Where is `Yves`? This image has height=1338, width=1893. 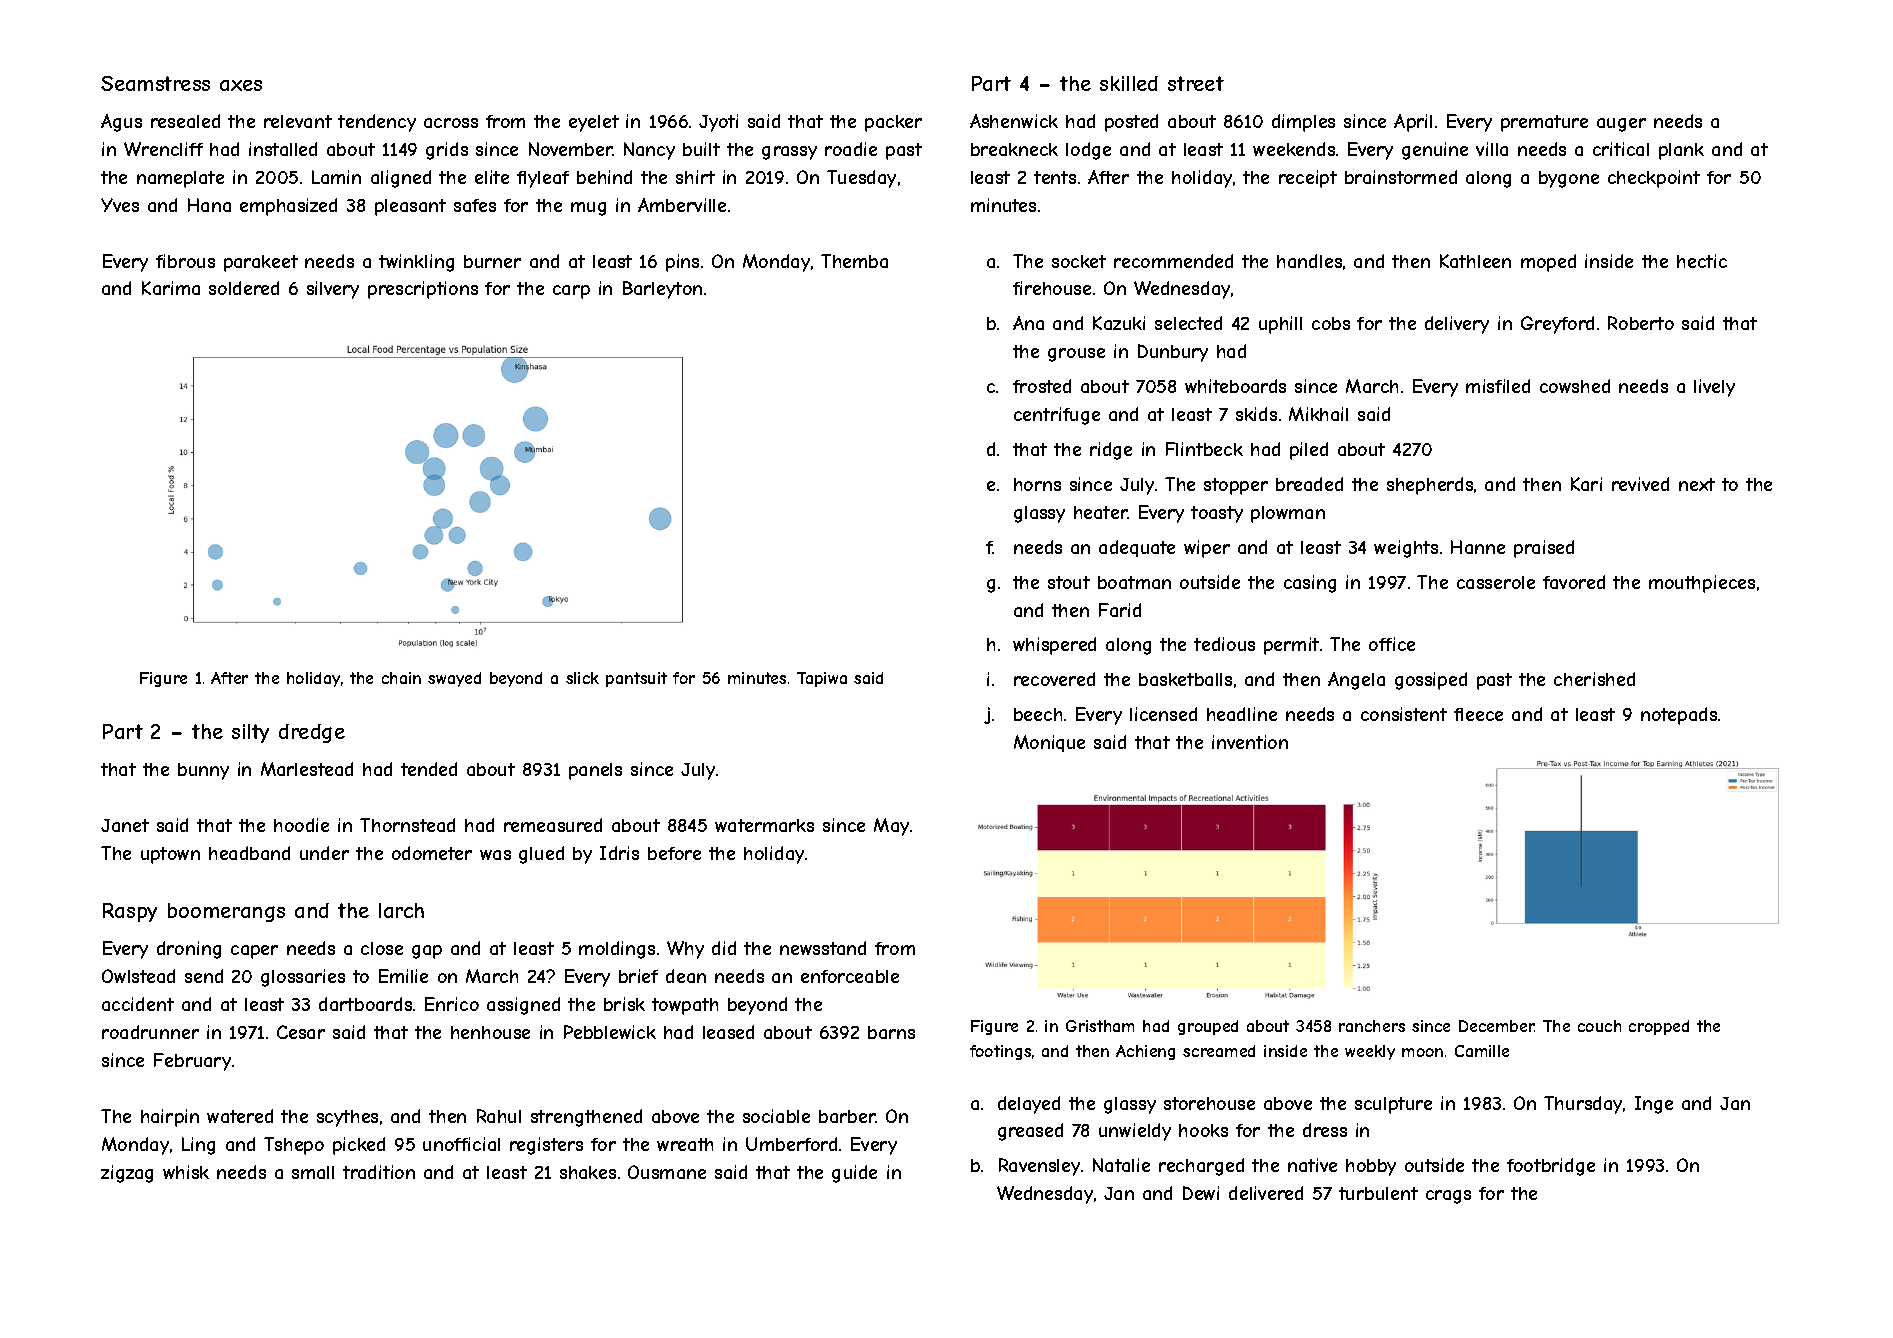
Yves is located at coordinates (120, 205).
